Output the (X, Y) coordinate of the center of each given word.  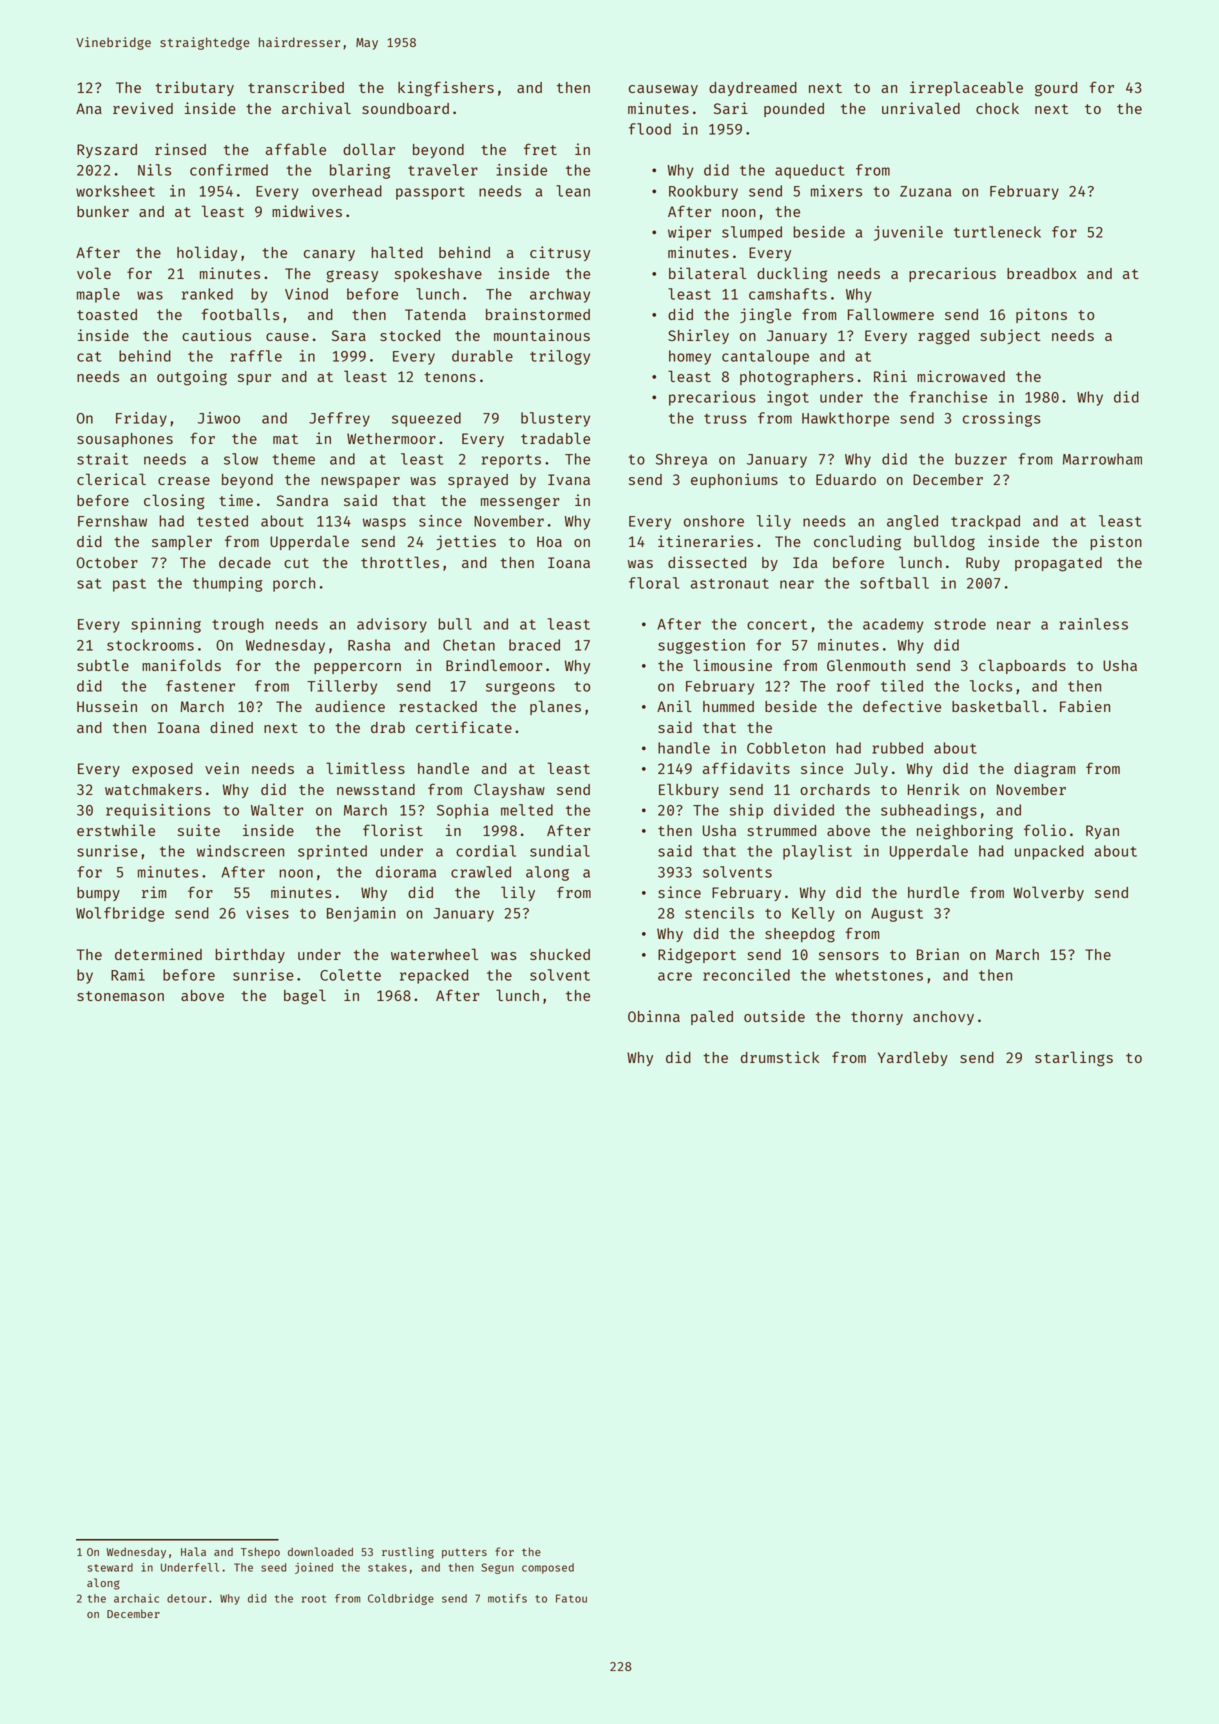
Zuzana (925, 191)
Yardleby (913, 1058)
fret (540, 149)
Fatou (571, 1598)
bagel (305, 997)
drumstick (780, 1057)
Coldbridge (401, 1599)
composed (548, 1568)
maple (98, 295)
